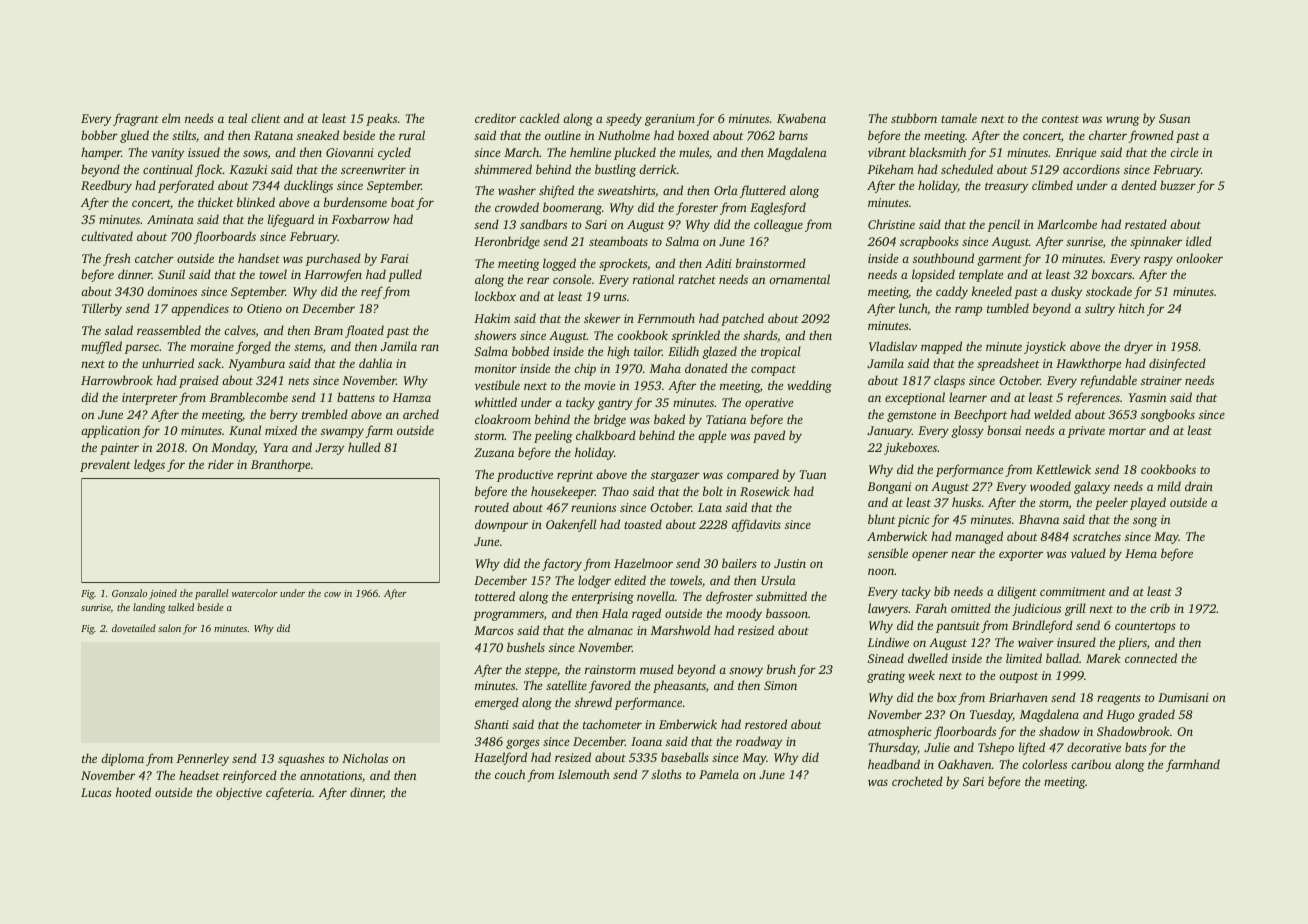 The height and width of the screenshot is (924, 1308). I want to click on Lucas, so click(96, 792).
